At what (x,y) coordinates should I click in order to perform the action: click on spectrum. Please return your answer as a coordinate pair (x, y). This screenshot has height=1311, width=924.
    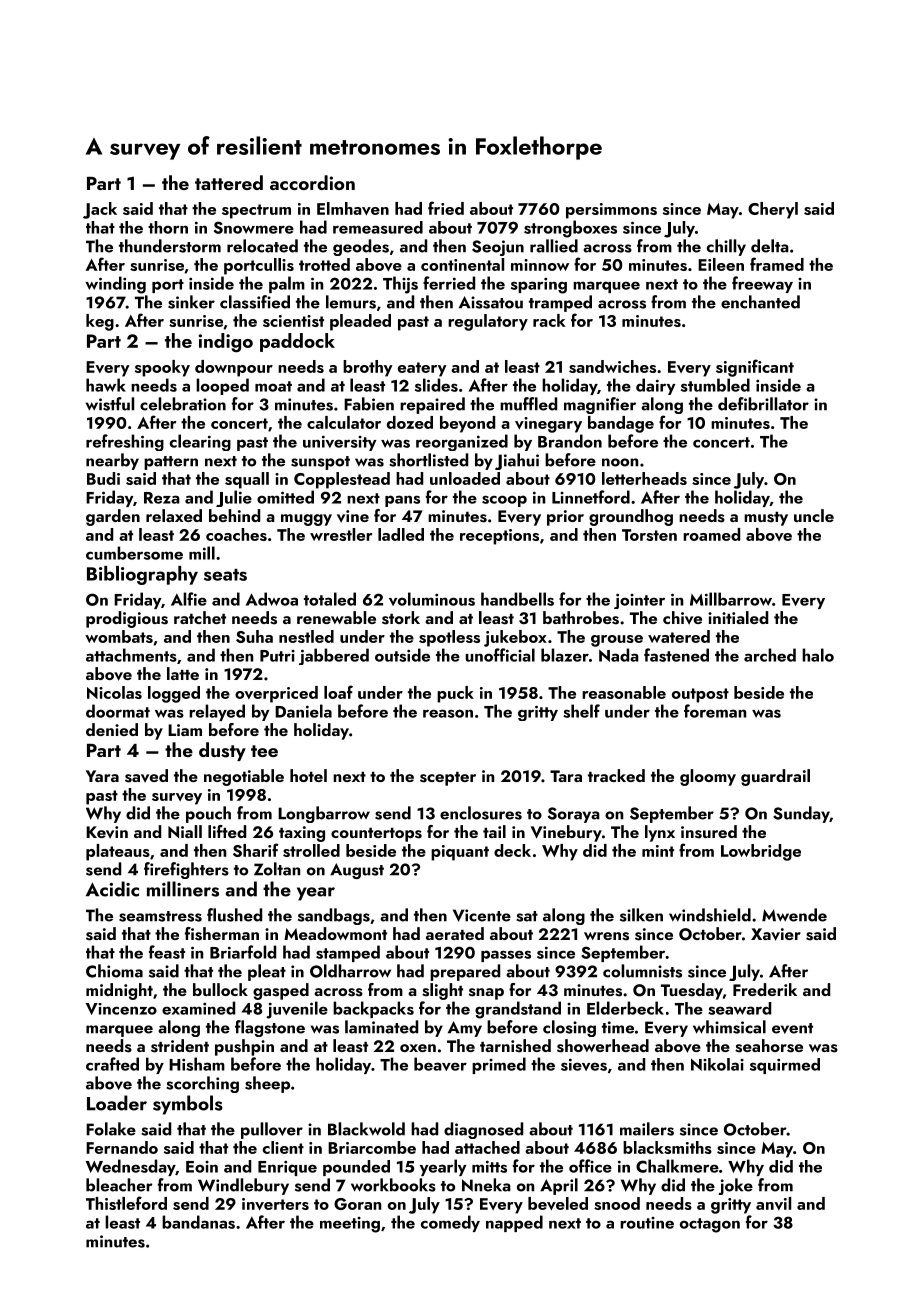
    Looking at the image, I should click on (256, 211).
